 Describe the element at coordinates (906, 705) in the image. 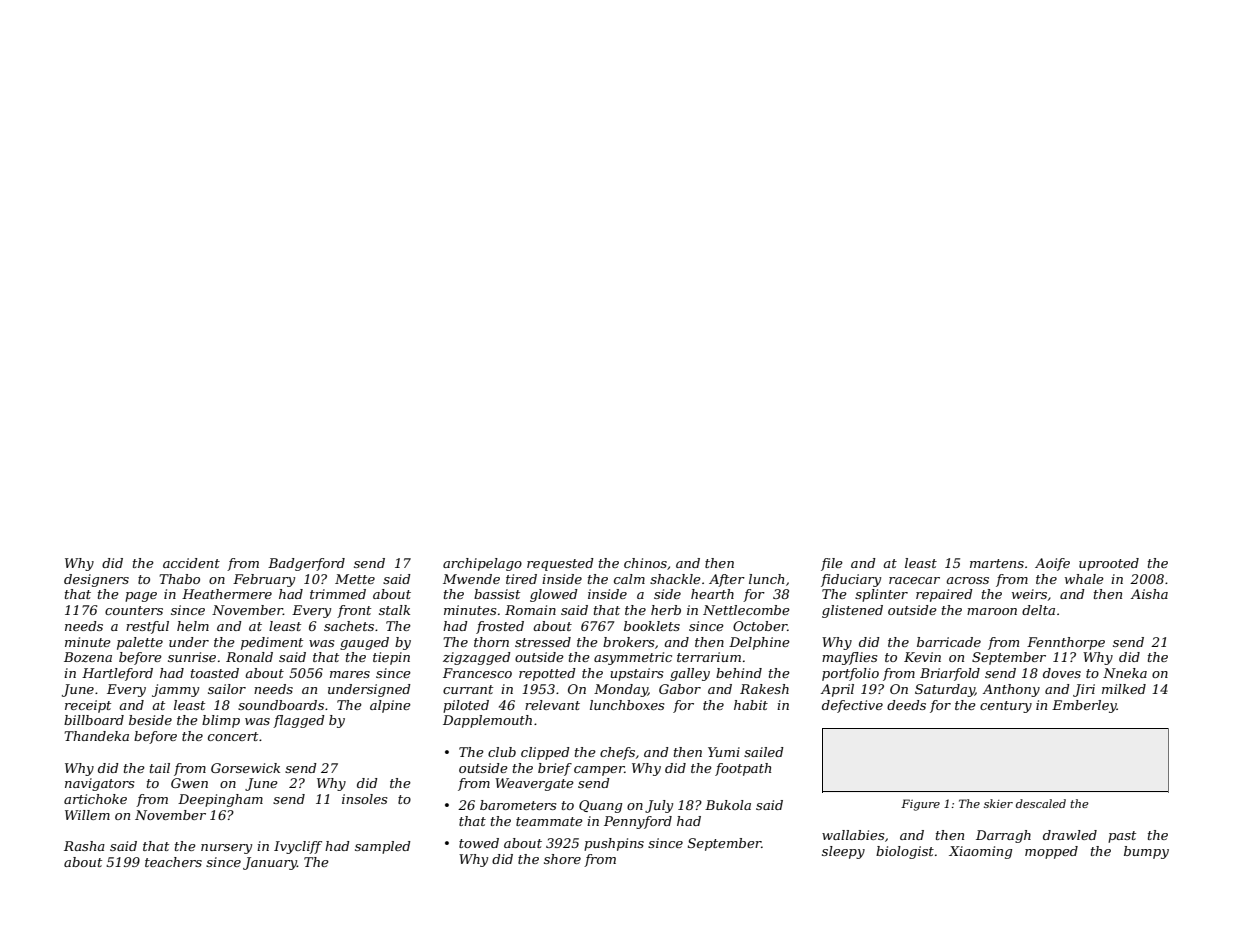

I see `deeds` at that location.
